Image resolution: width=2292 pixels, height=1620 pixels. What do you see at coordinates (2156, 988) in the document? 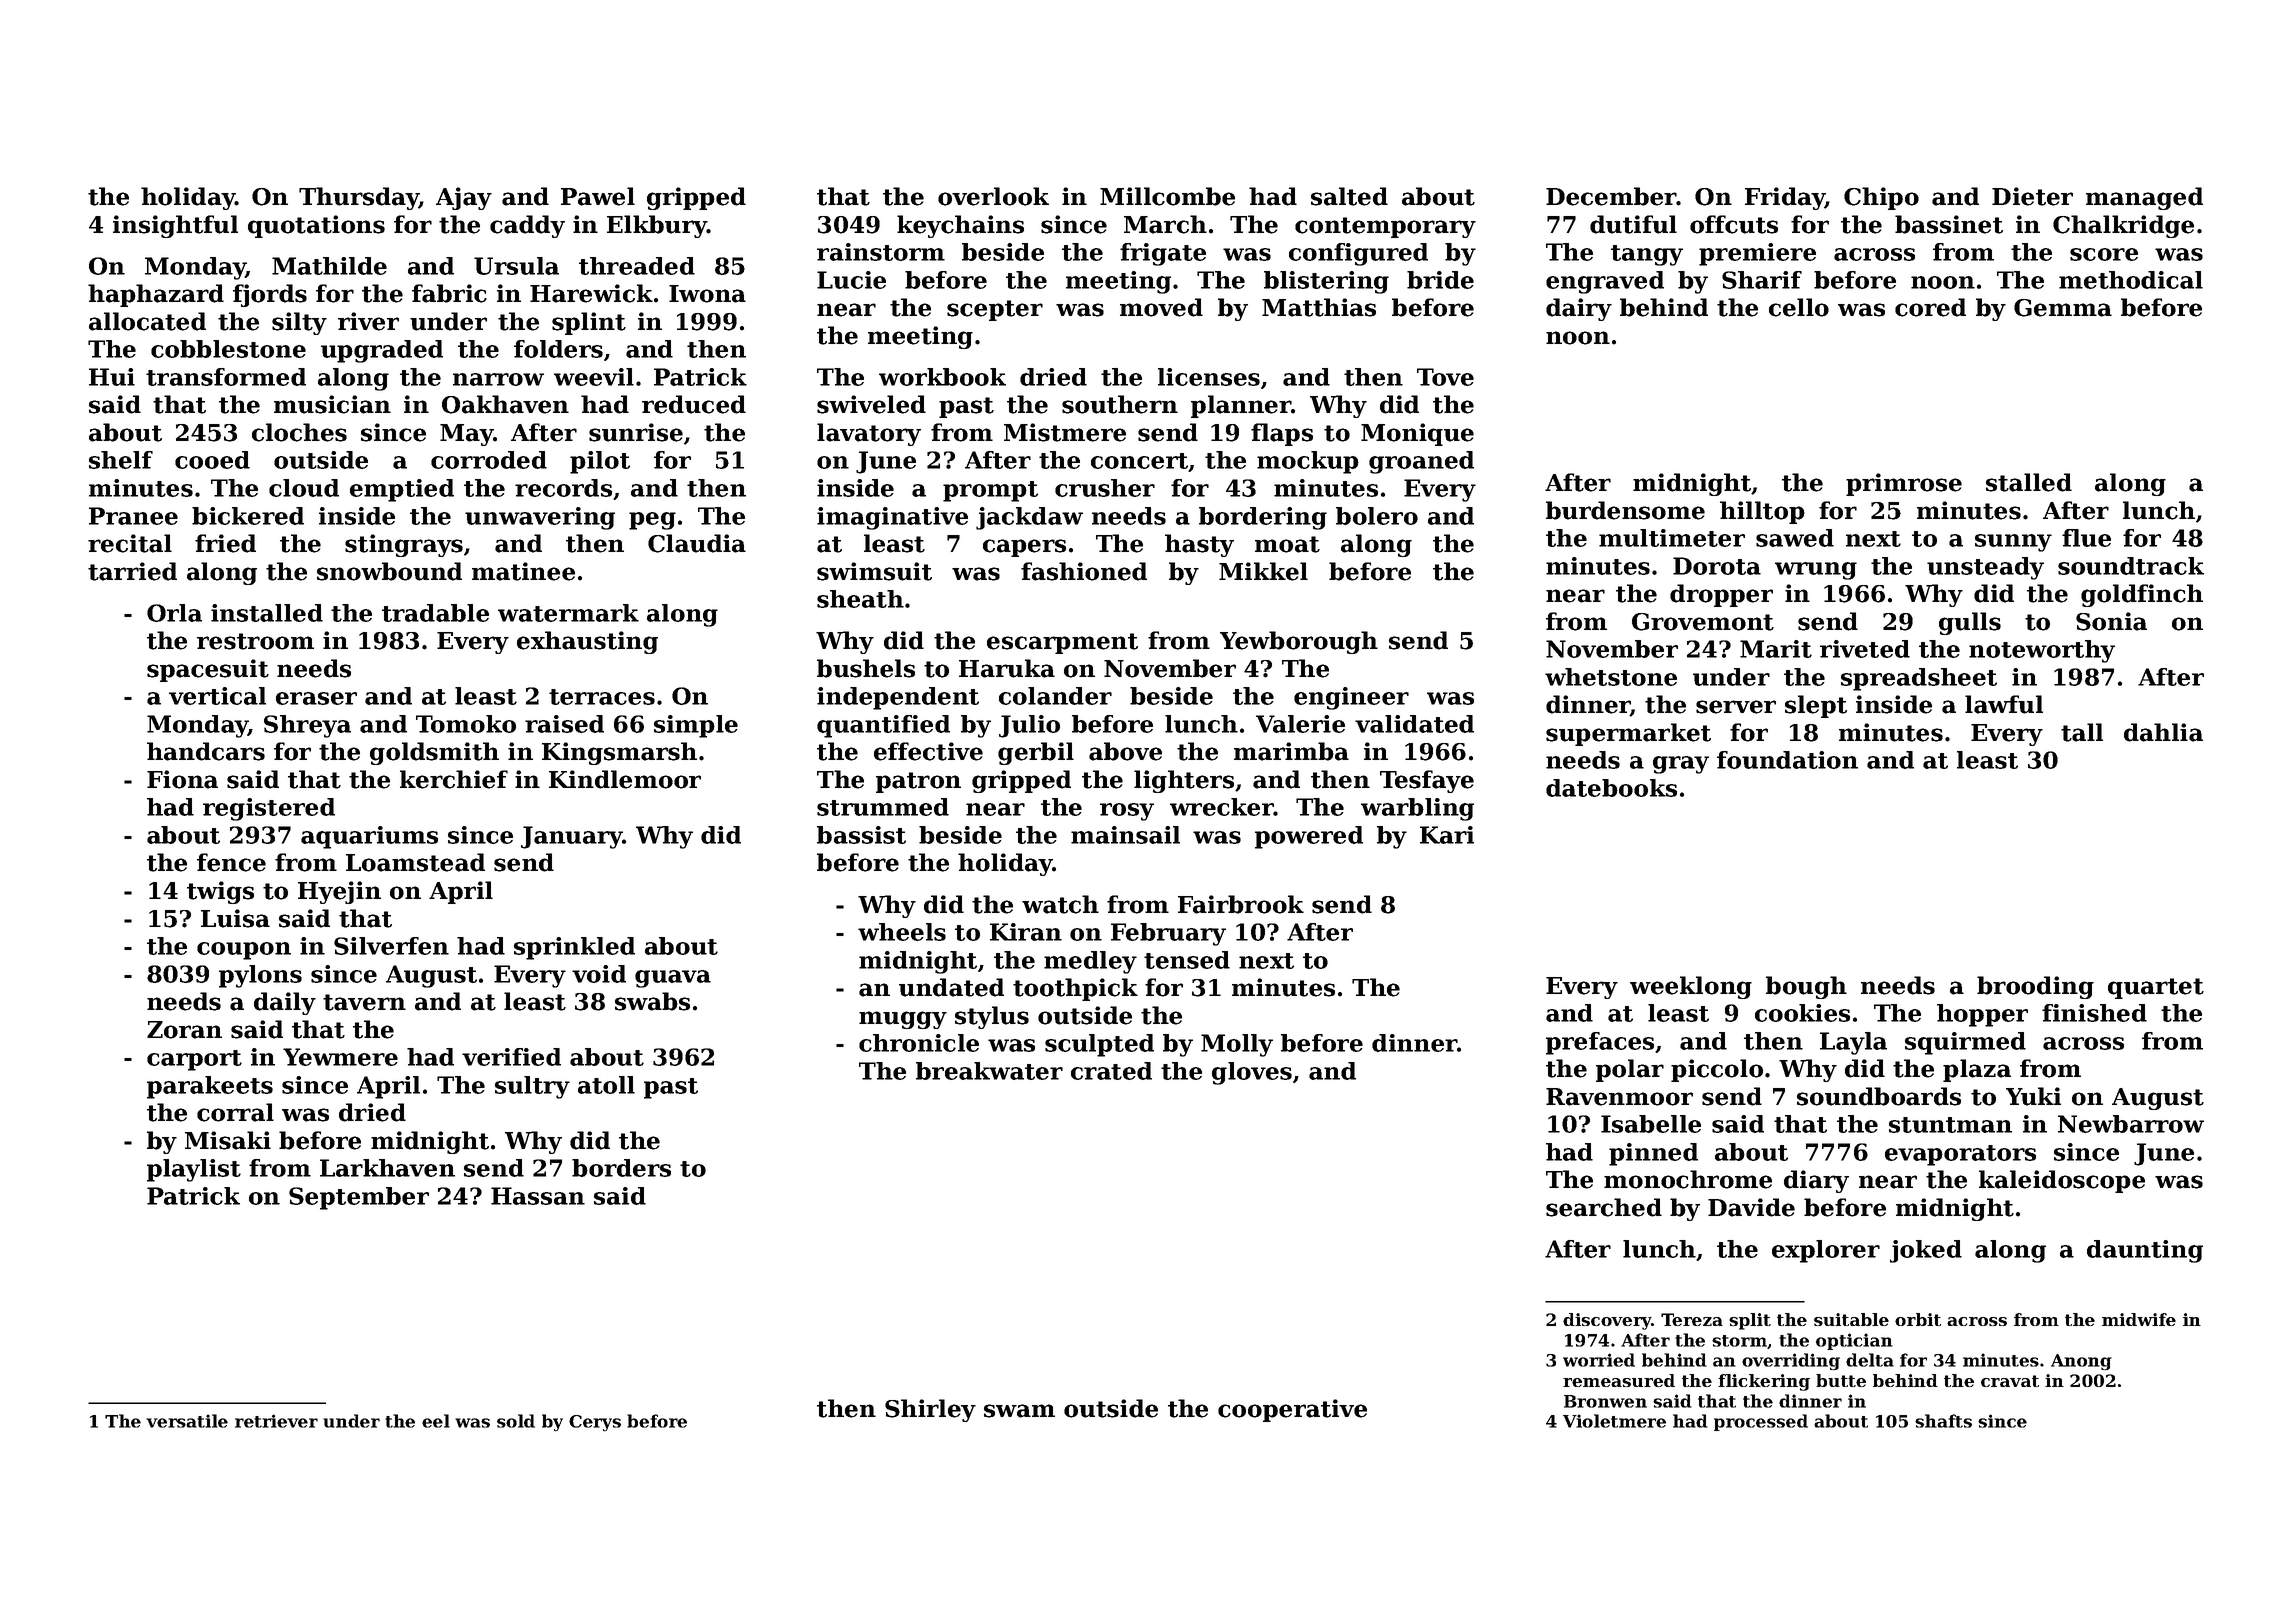
I see `quartet` at bounding box center [2156, 988].
